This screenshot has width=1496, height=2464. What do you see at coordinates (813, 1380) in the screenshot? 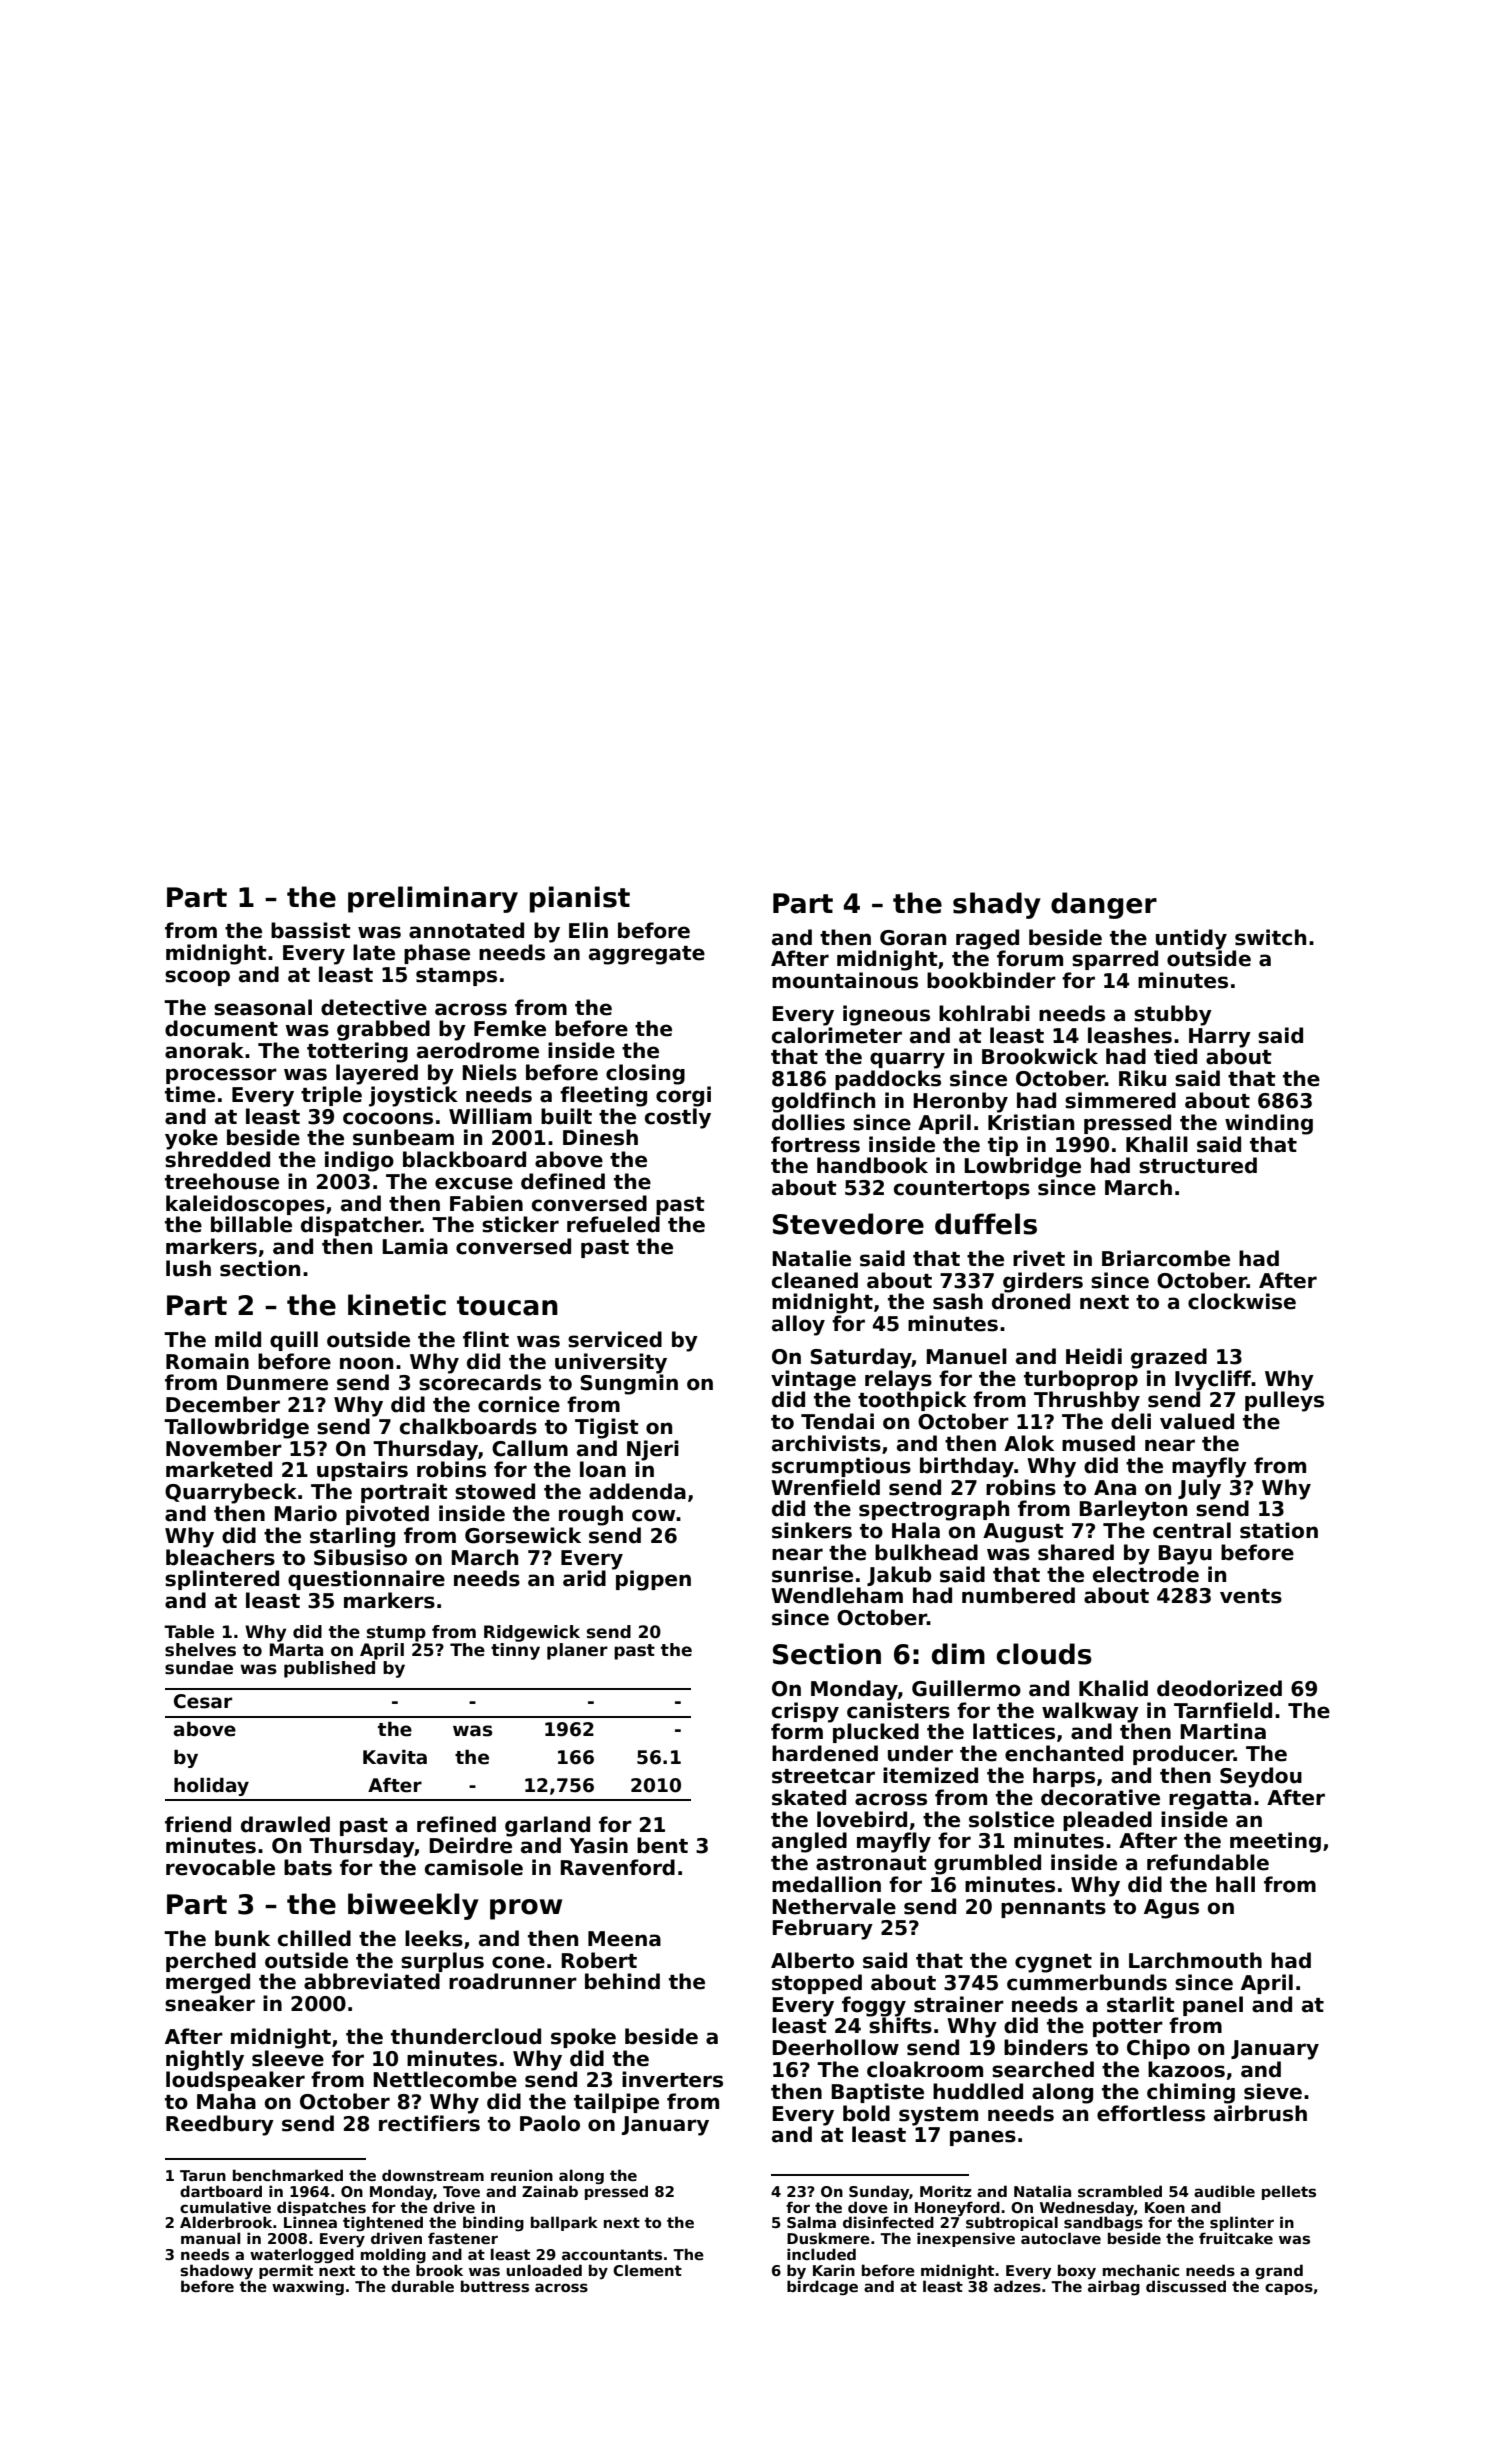
I see `vintage` at bounding box center [813, 1380].
